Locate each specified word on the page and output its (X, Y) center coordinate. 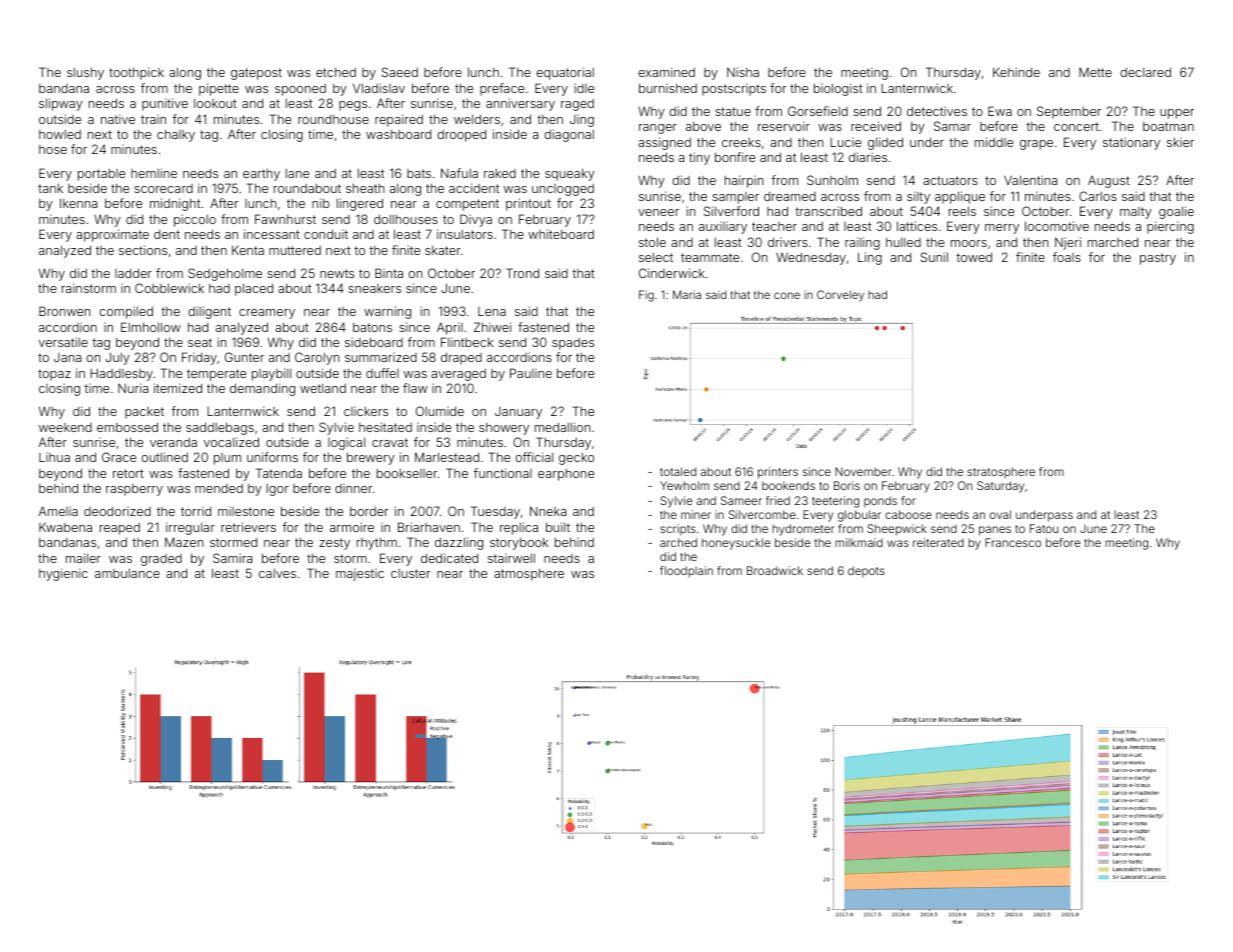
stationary (1131, 144)
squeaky (570, 174)
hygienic (63, 574)
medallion (562, 427)
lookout (215, 103)
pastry (1158, 259)
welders (477, 119)
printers (778, 473)
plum (227, 459)
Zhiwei (492, 327)
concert (1076, 126)
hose (53, 149)
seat (200, 342)
